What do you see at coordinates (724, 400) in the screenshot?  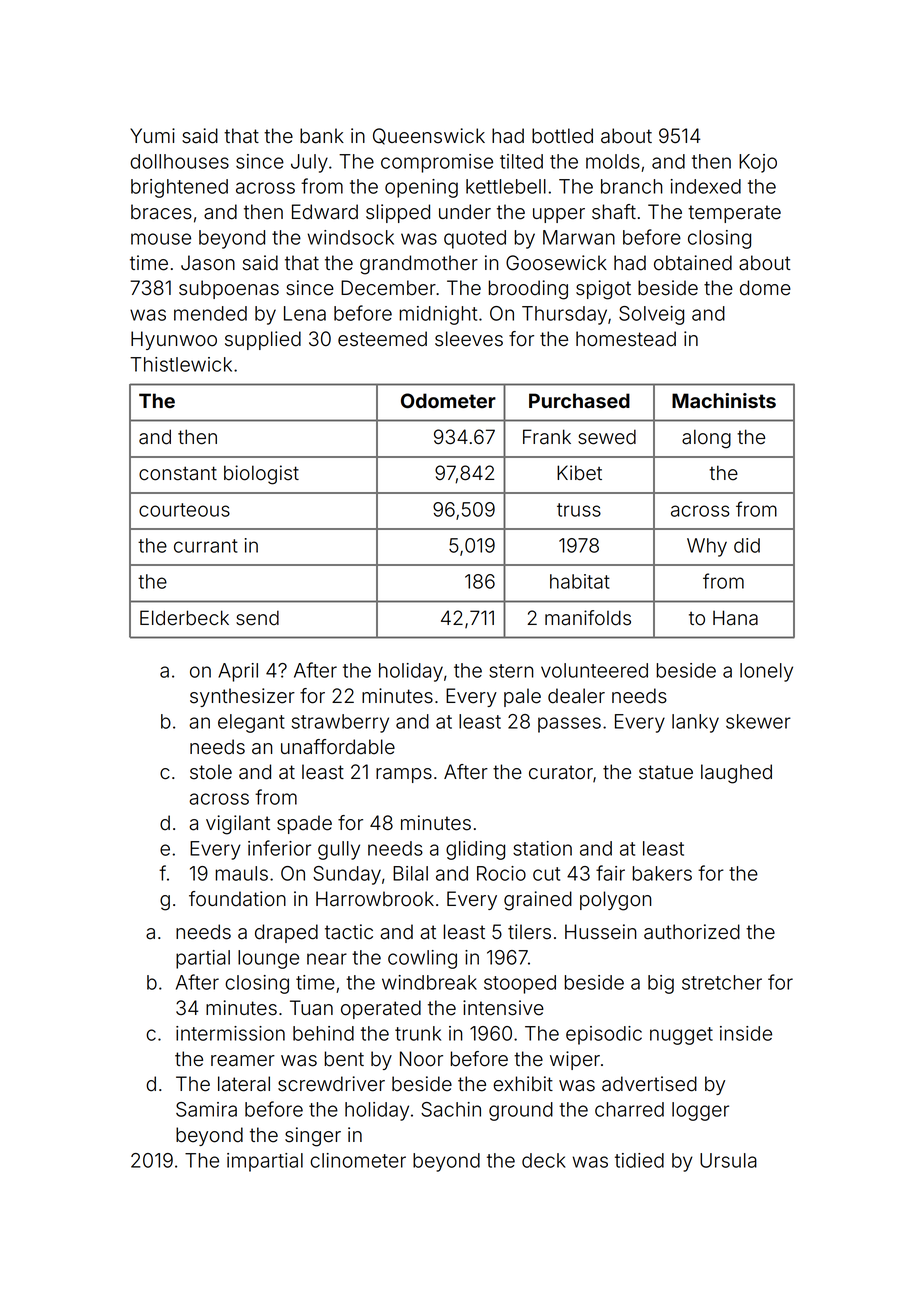 I see `Machinists` at bounding box center [724, 400].
